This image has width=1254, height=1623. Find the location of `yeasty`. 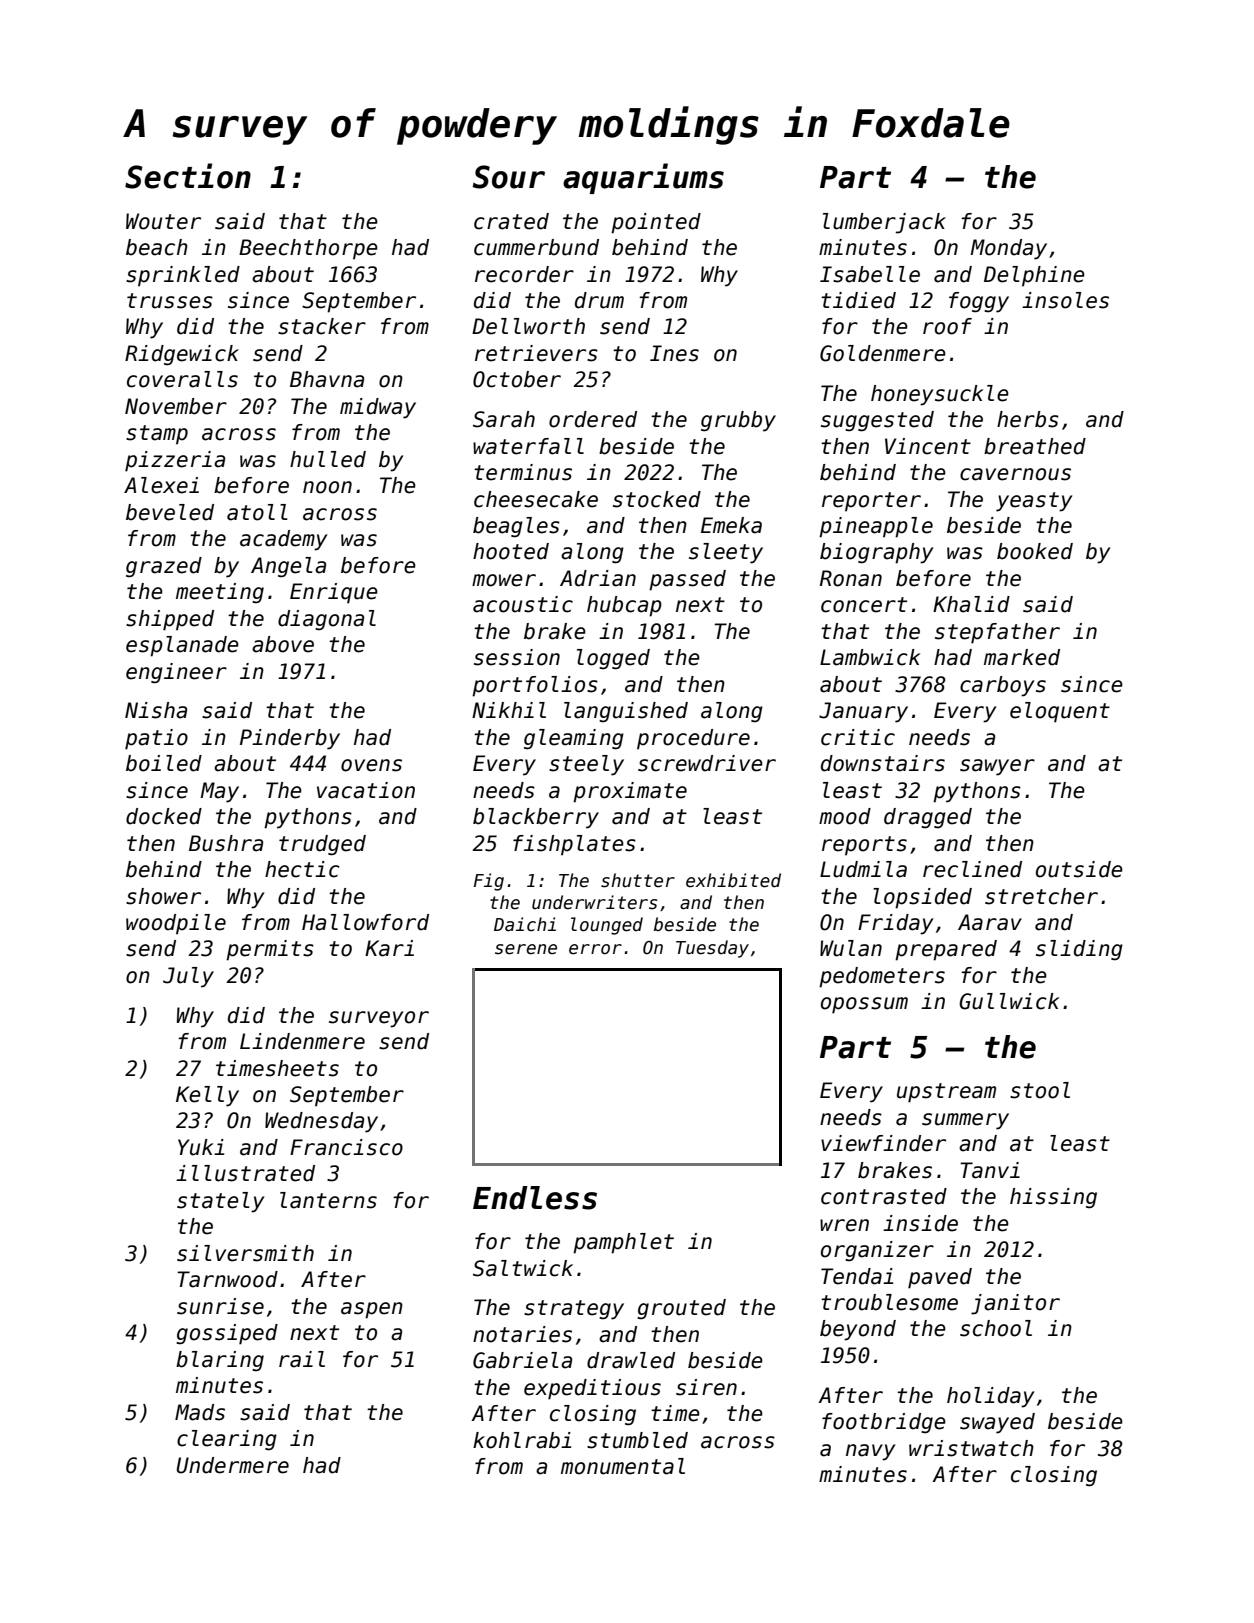

yeasty is located at coordinates (1034, 502).
